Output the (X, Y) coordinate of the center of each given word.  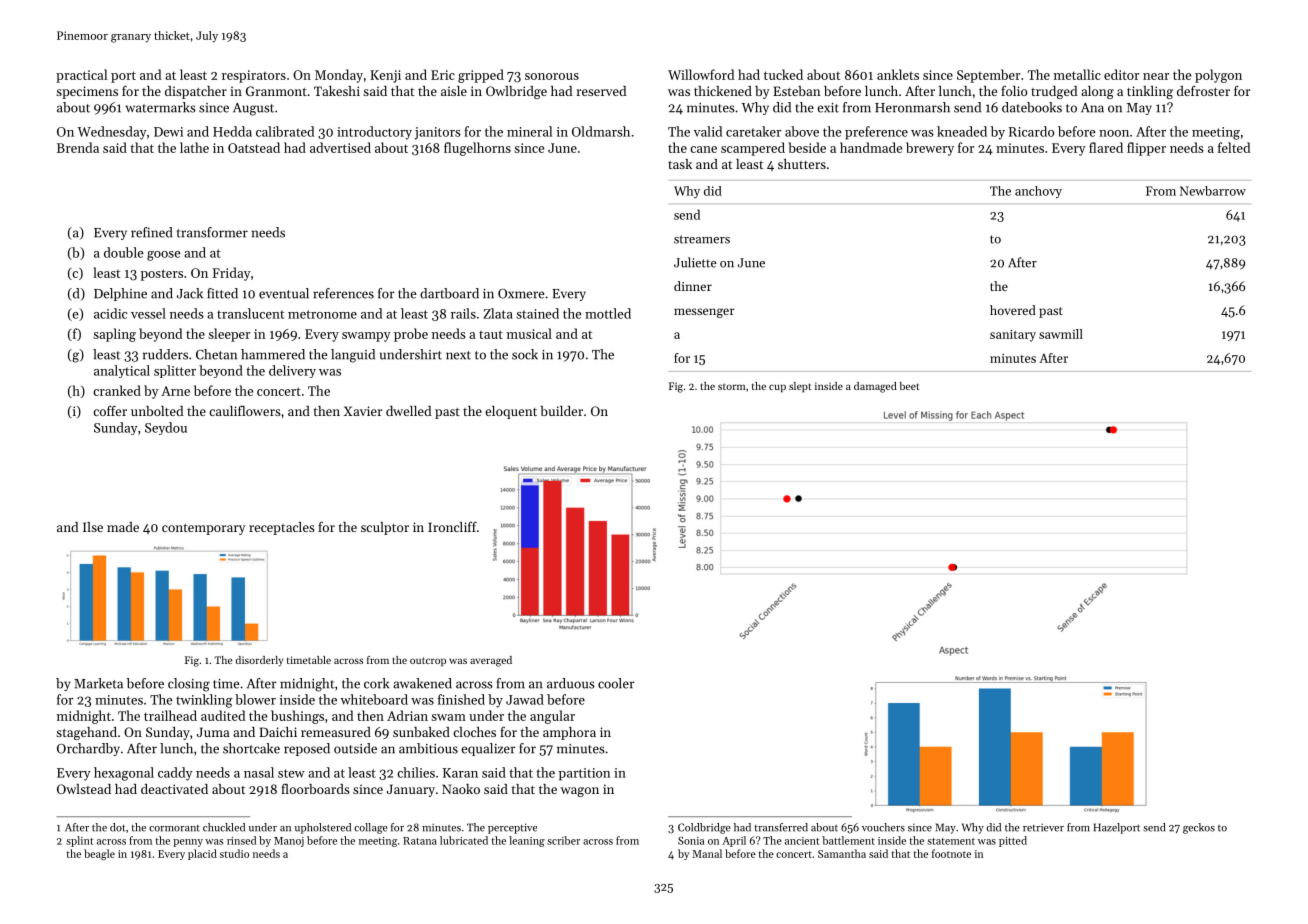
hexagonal (124, 774)
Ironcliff (452, 526)
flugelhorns (477, 149)
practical (81, 76)
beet (910, 386)
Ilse (93, 527)
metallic (1077, 74)
